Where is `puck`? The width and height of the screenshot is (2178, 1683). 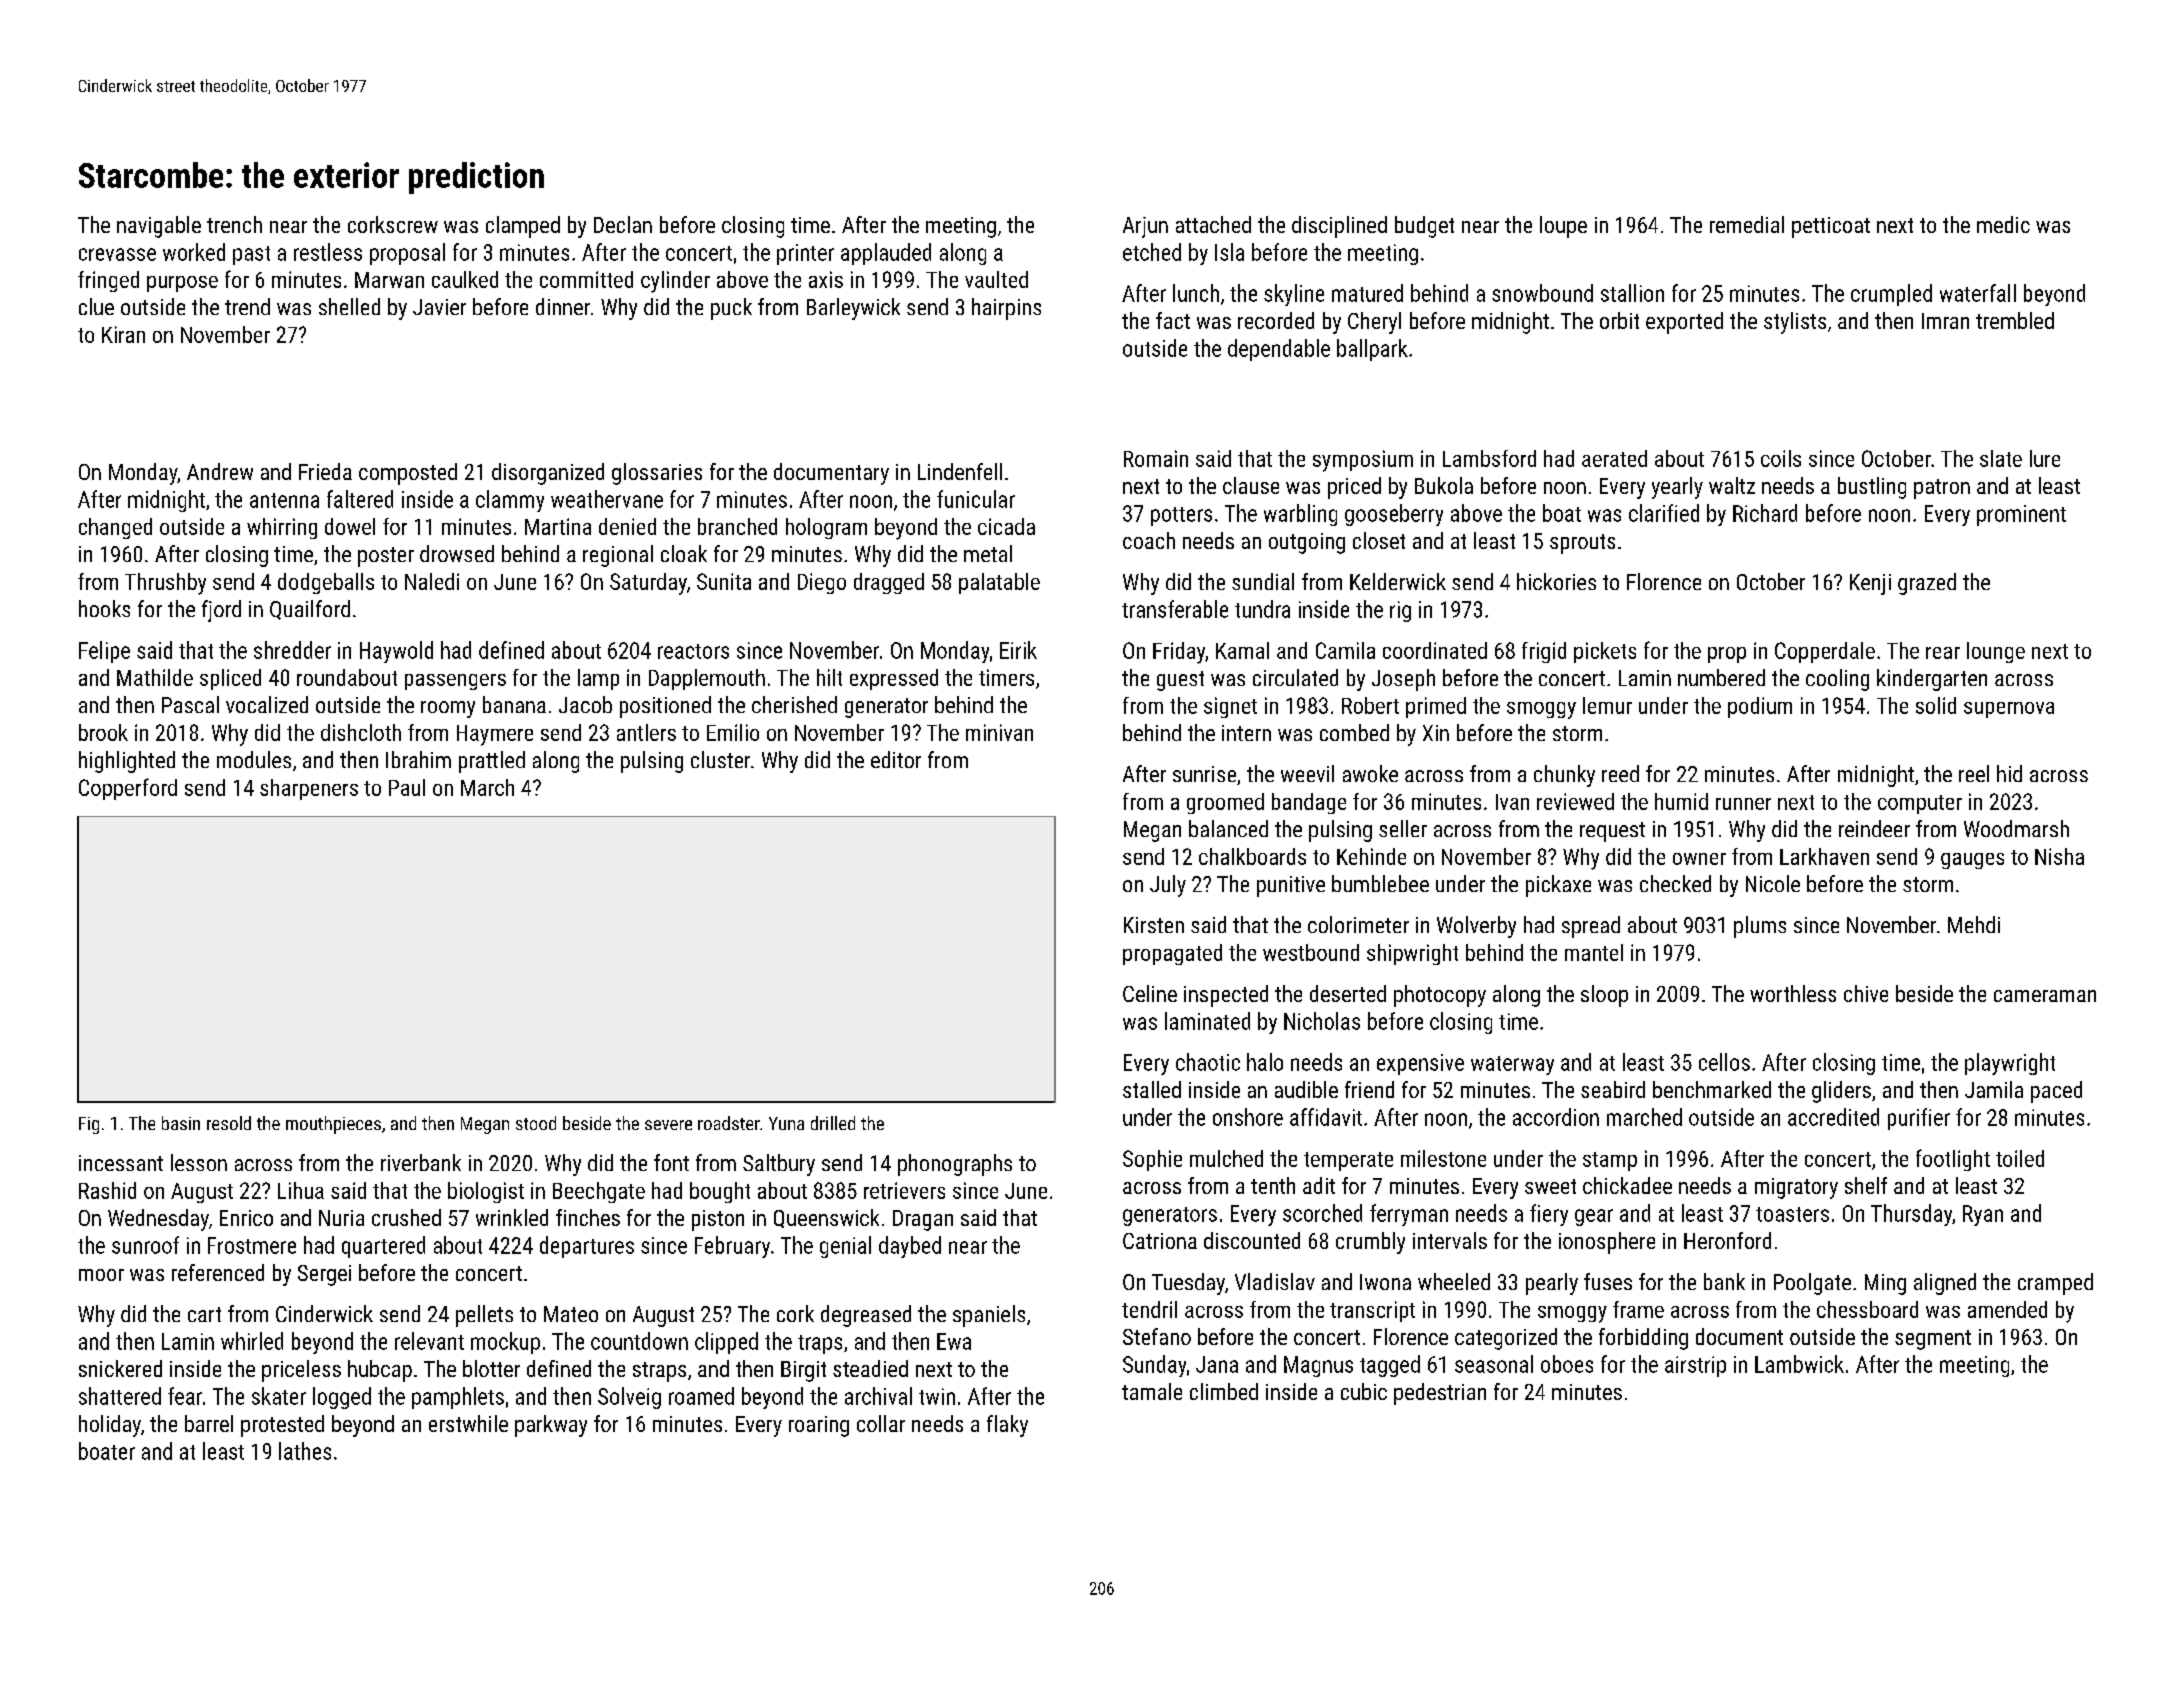
puck is located at coordinates (731, 309).
